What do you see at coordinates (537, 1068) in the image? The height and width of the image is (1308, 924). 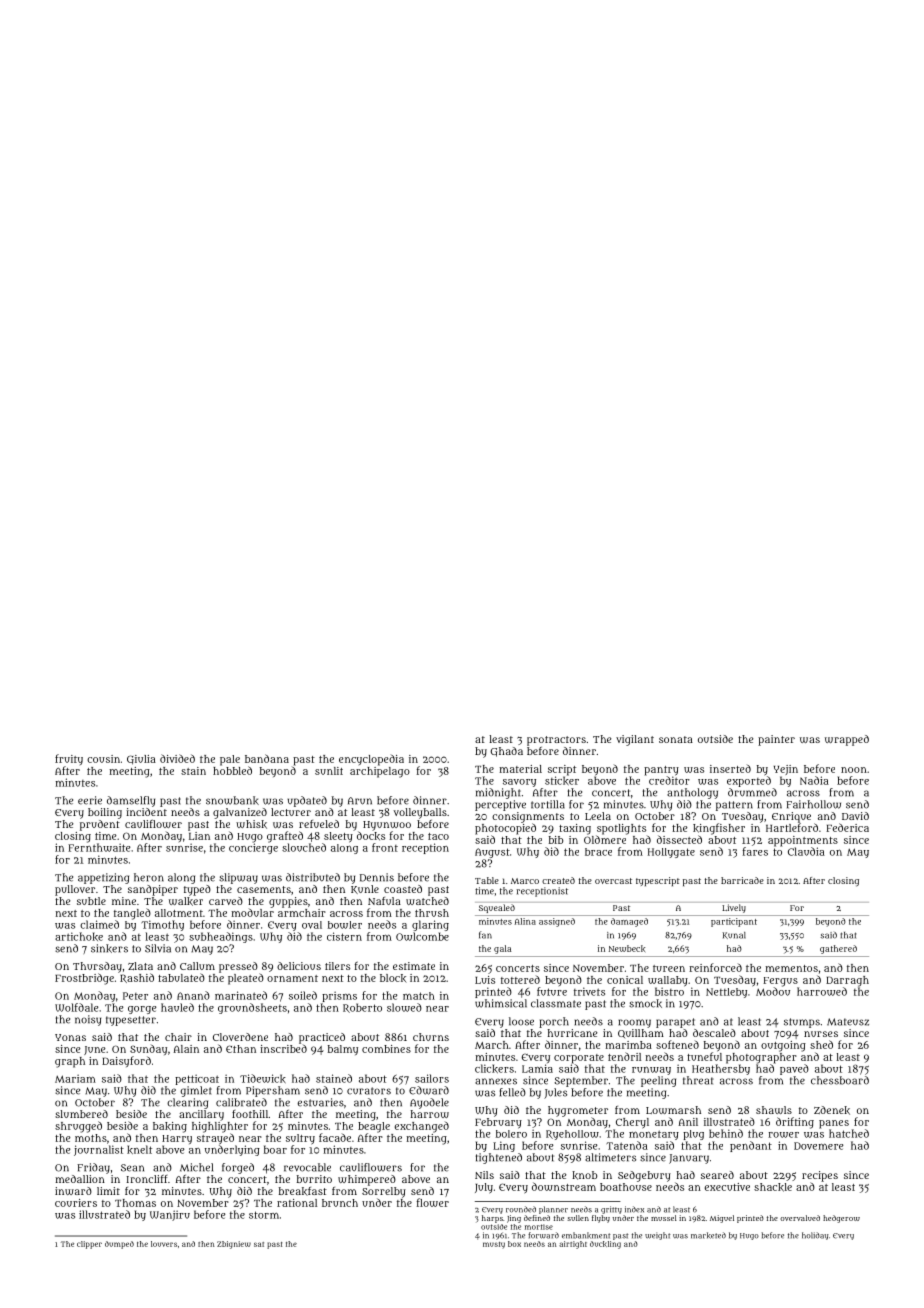 I see `Lamia` at bounding box center [537, 1068].
